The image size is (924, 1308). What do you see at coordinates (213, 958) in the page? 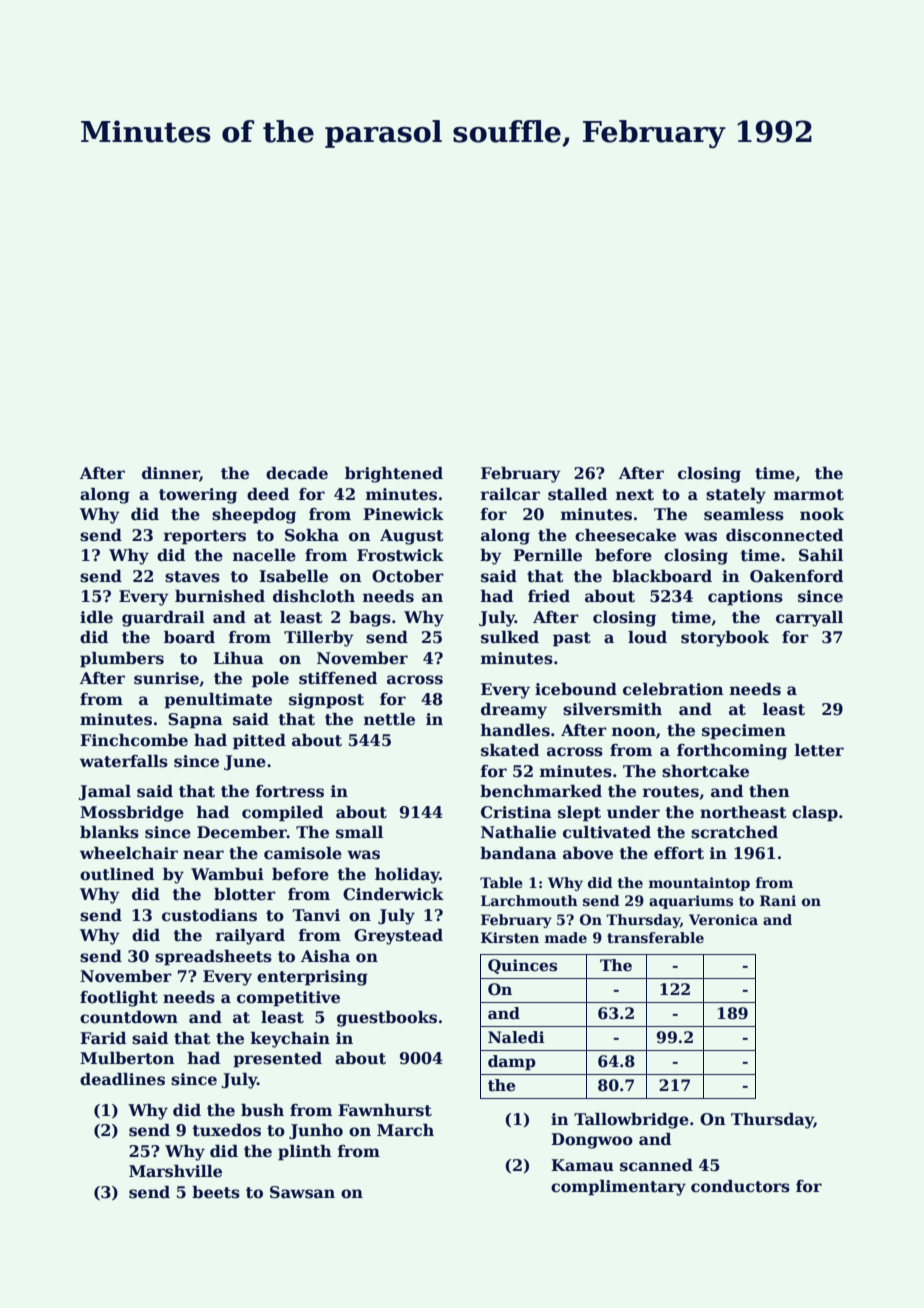
I see `spreadsheets` at bounding box center [213, 958].
